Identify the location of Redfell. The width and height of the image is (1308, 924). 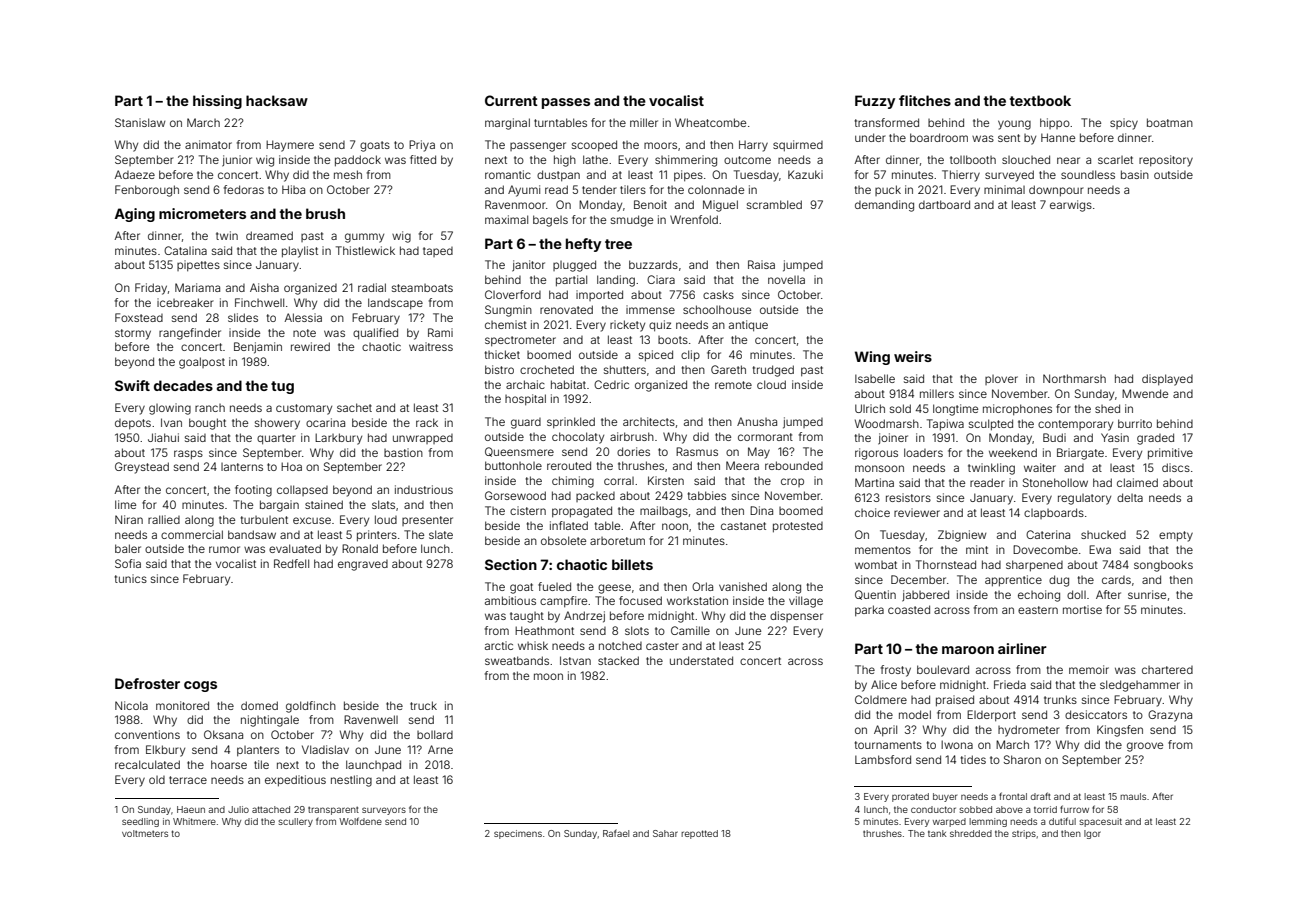
(291, 563).
